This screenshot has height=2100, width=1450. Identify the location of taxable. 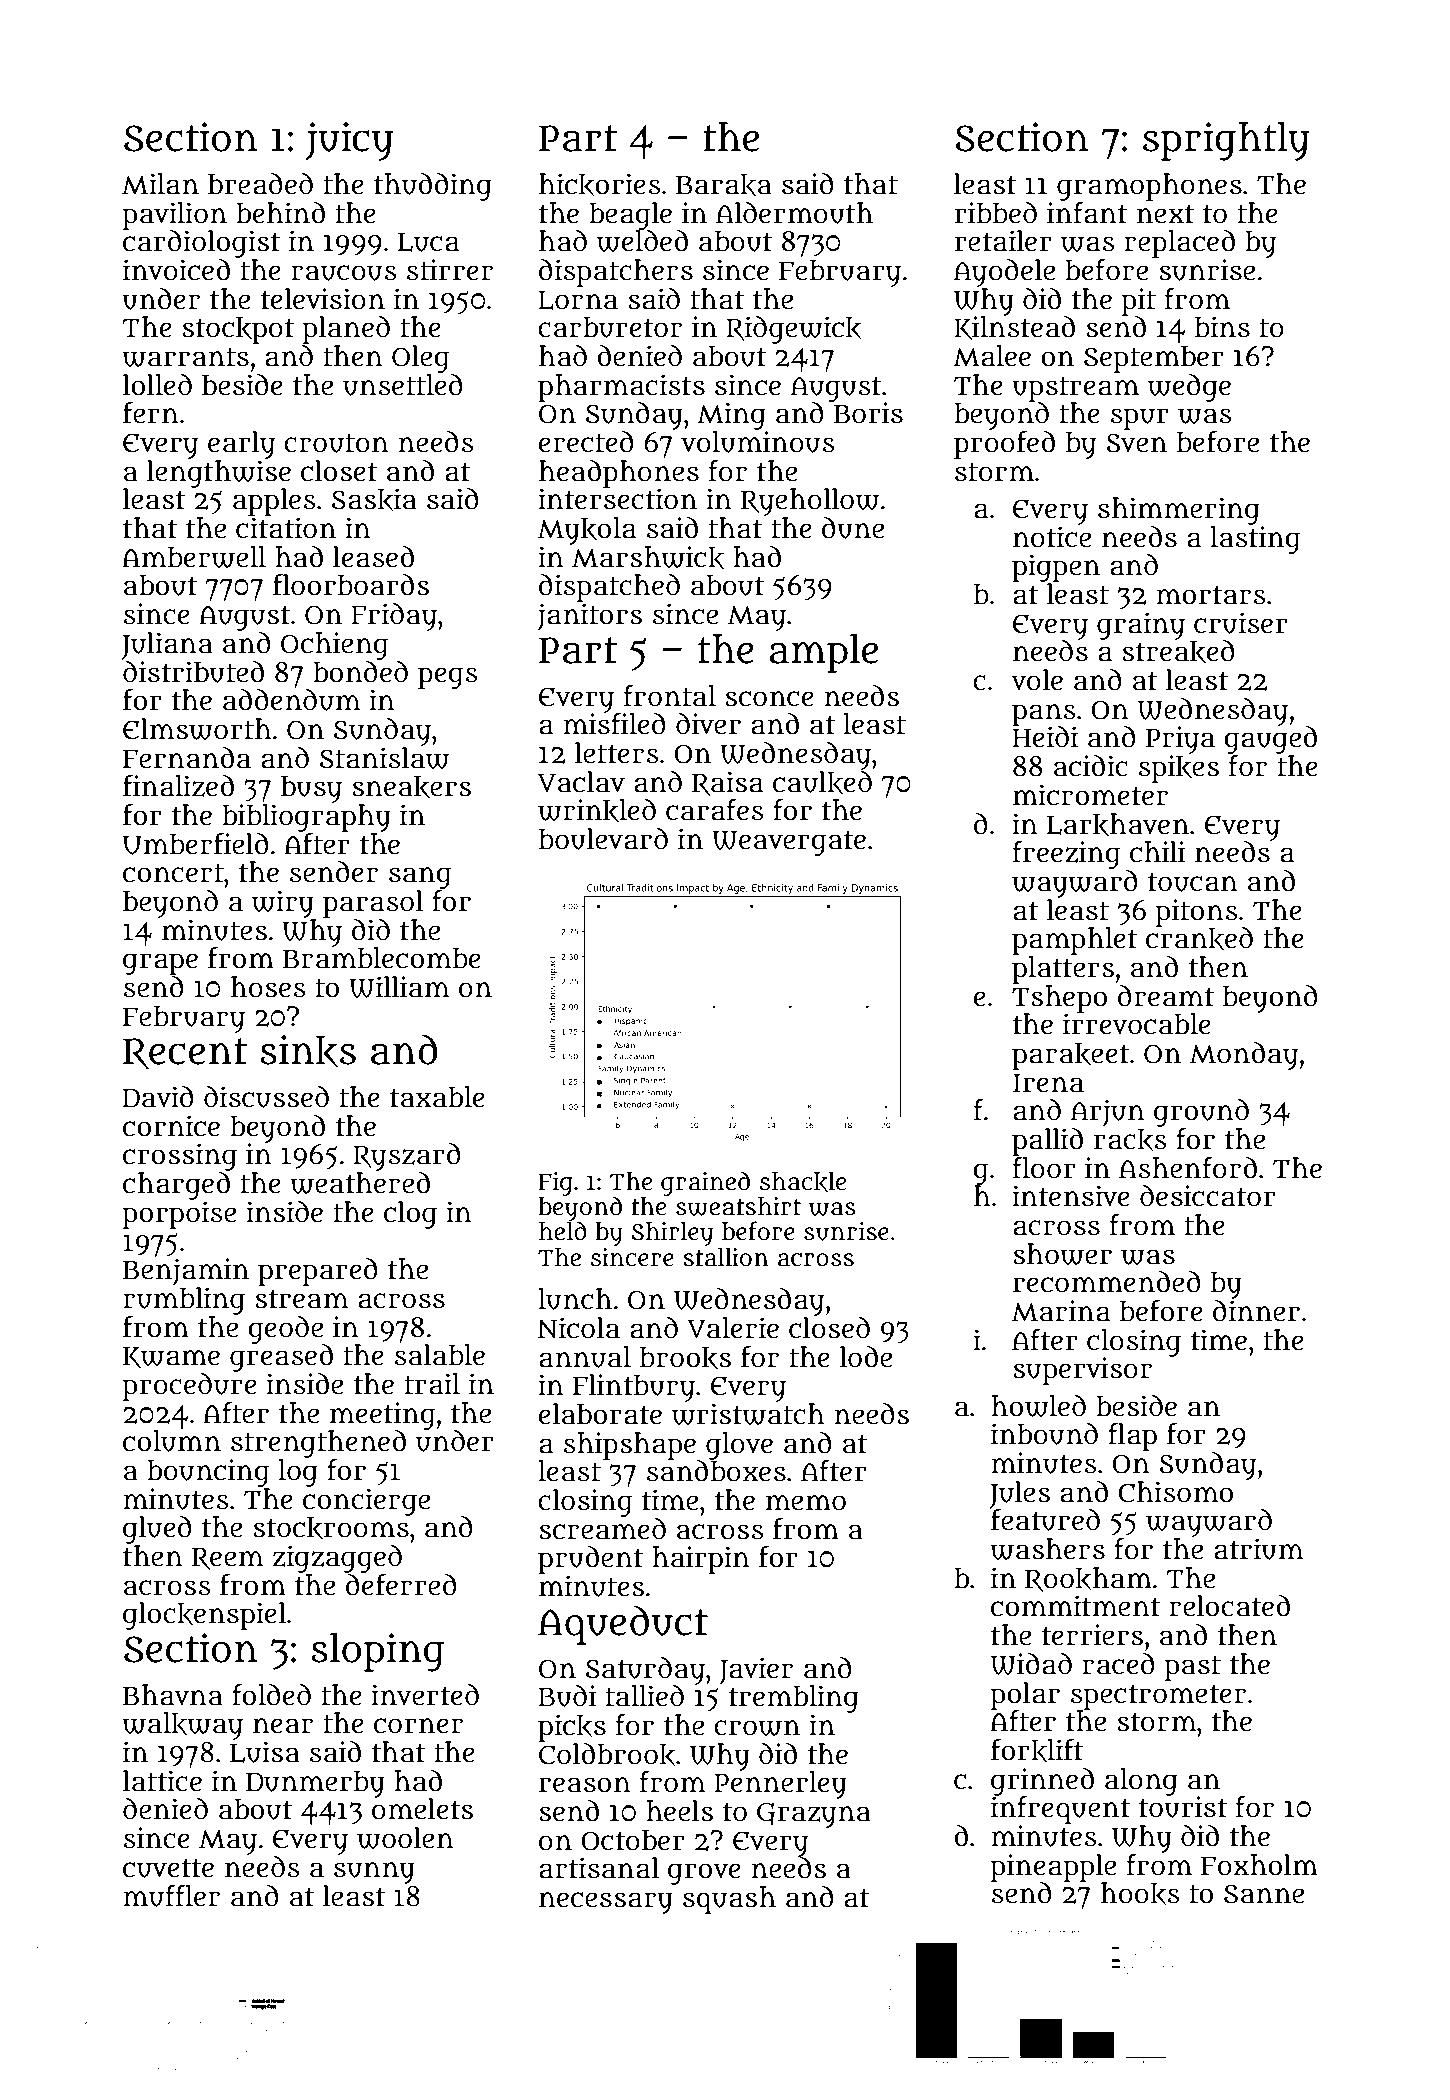
(437, 1097).
